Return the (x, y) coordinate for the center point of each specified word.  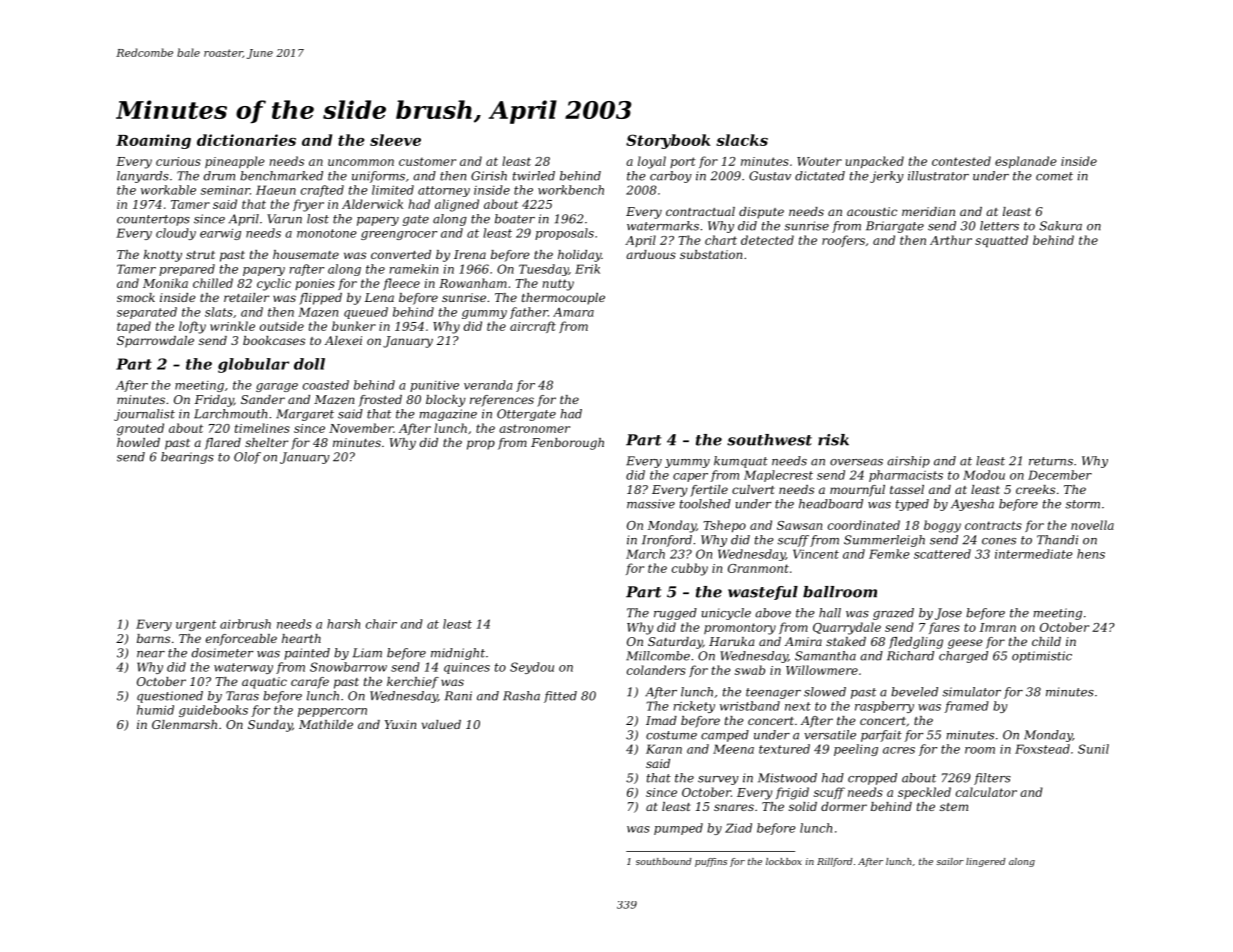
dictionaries (246, 140)
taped (134, 327)
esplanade (1025, 162)
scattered (942, 554)
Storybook (668, 141)
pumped (678, 829)
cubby (690, 569)
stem (954, 807)
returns (1051, 461)
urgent (196, 625)
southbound (664, 861)
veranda (488, 385)
